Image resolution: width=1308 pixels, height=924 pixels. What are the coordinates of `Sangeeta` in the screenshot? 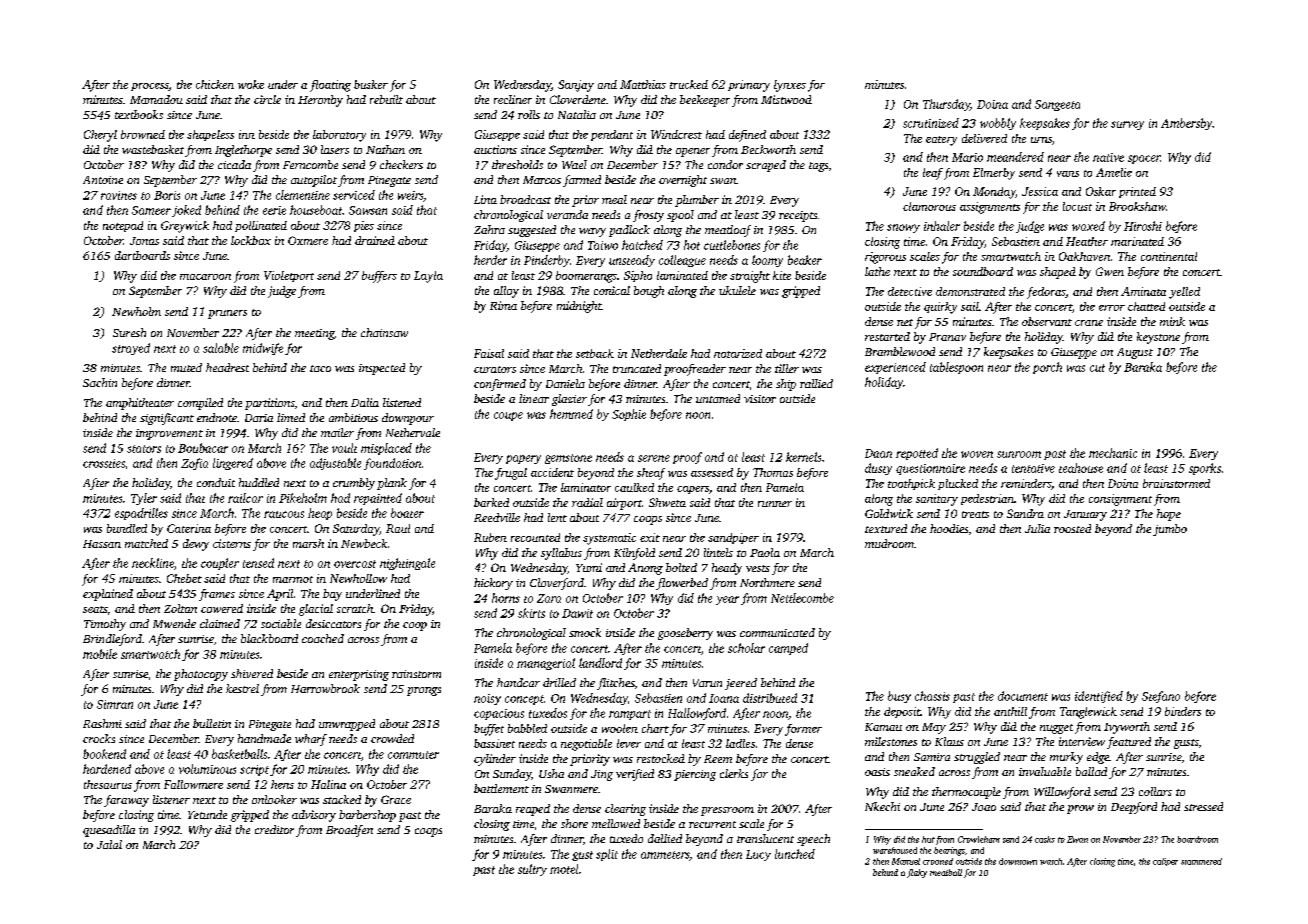 It's located at (1057, 105).
